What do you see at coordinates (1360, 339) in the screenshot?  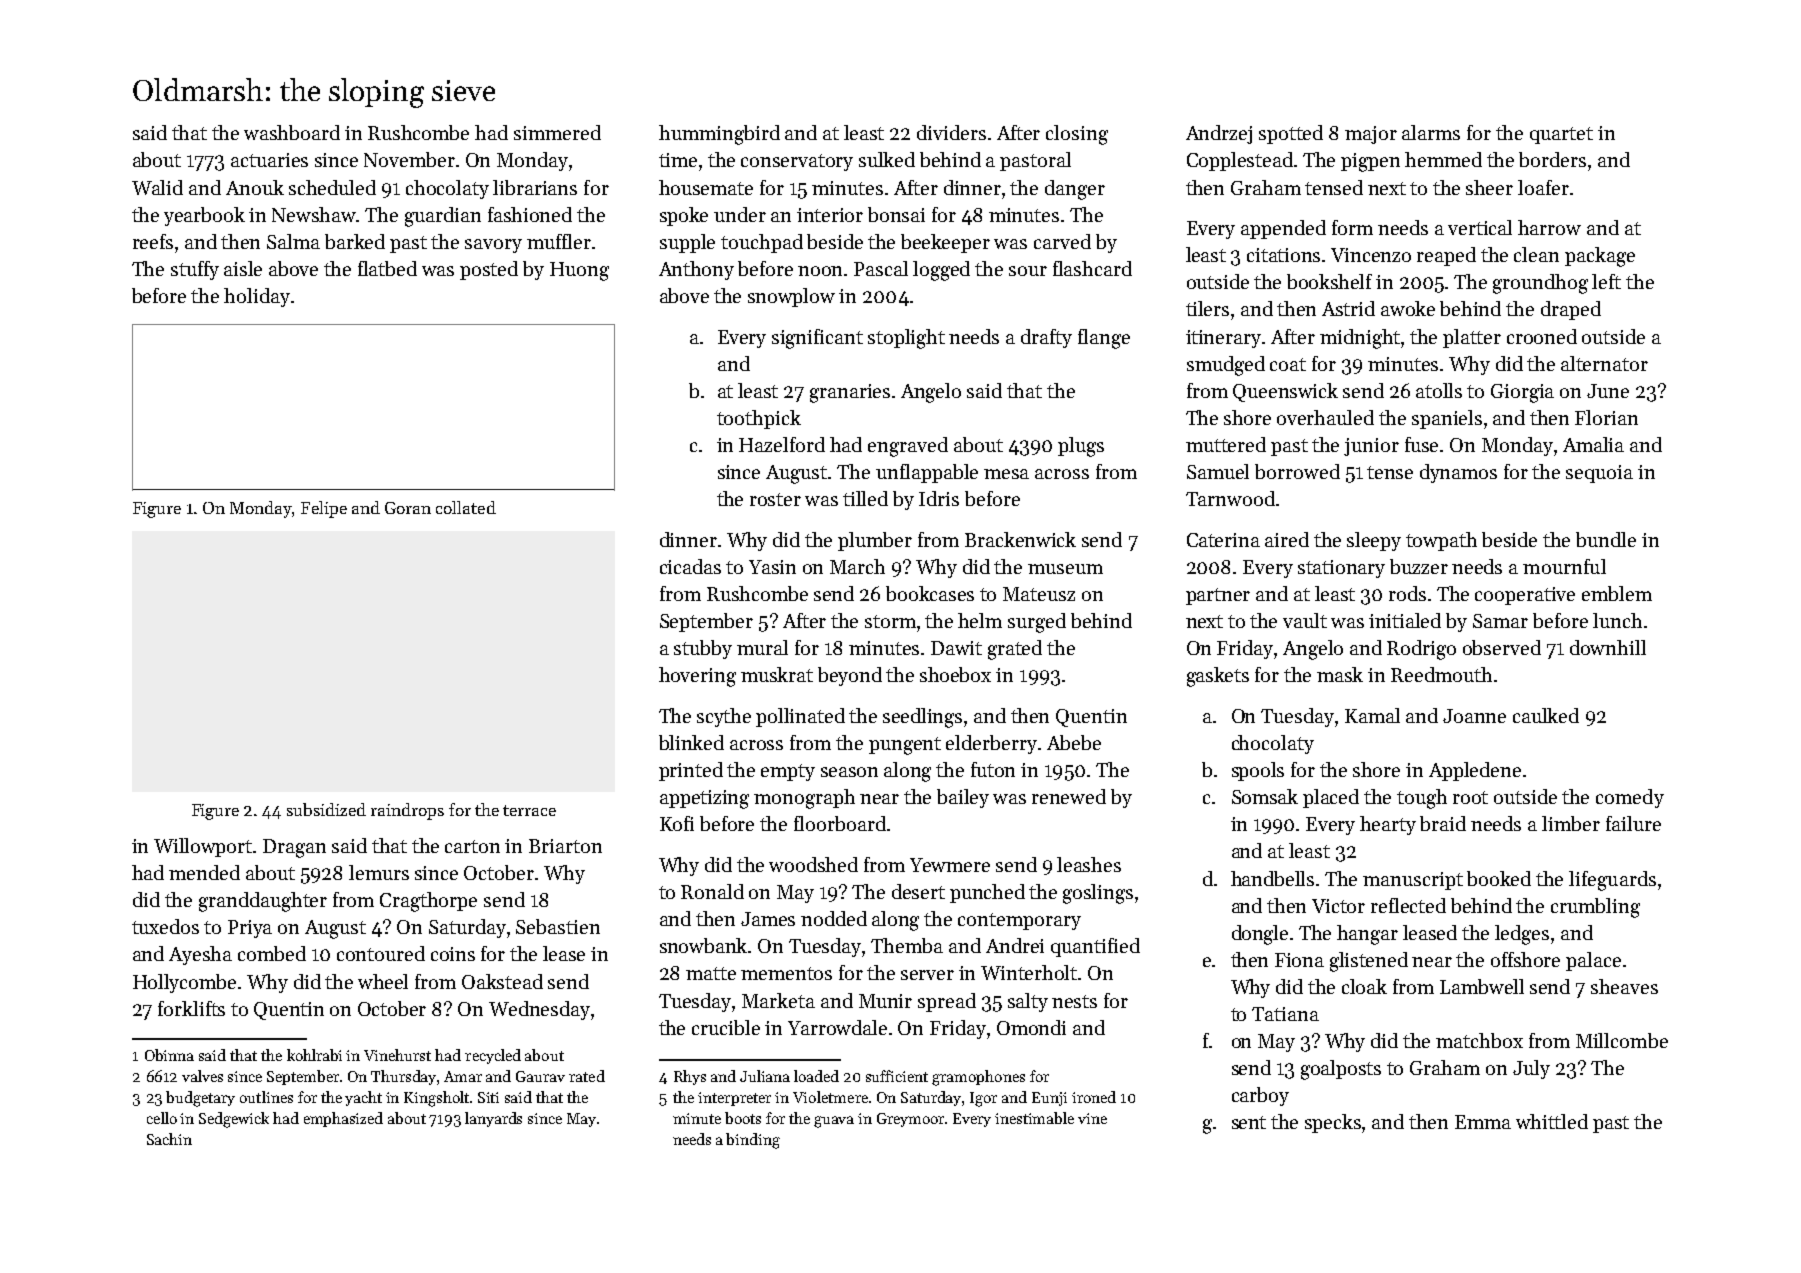 I see `midnight` at bounding box center [1360, 339].
